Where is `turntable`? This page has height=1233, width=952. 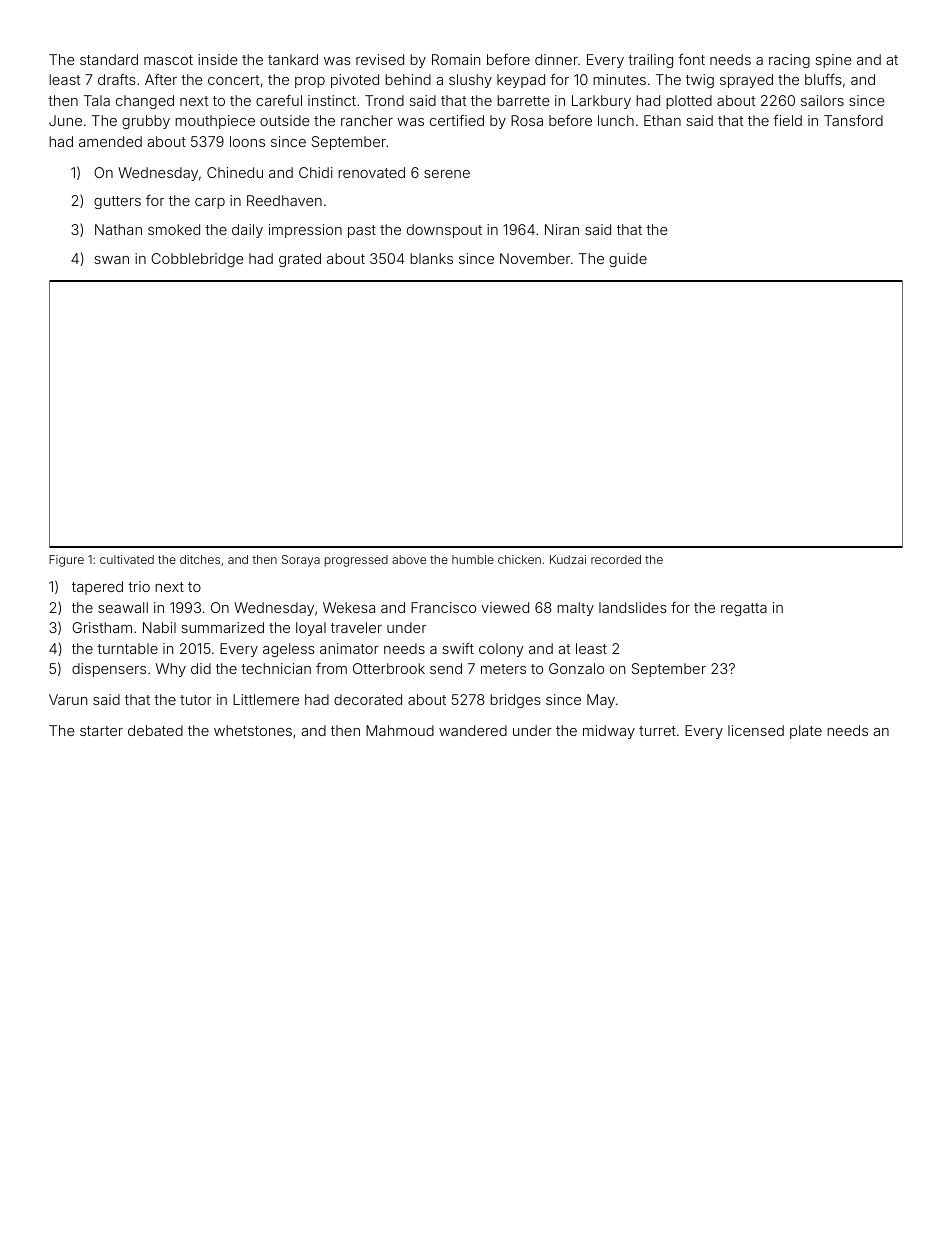
turntable is located at coordinates (127, 648).
